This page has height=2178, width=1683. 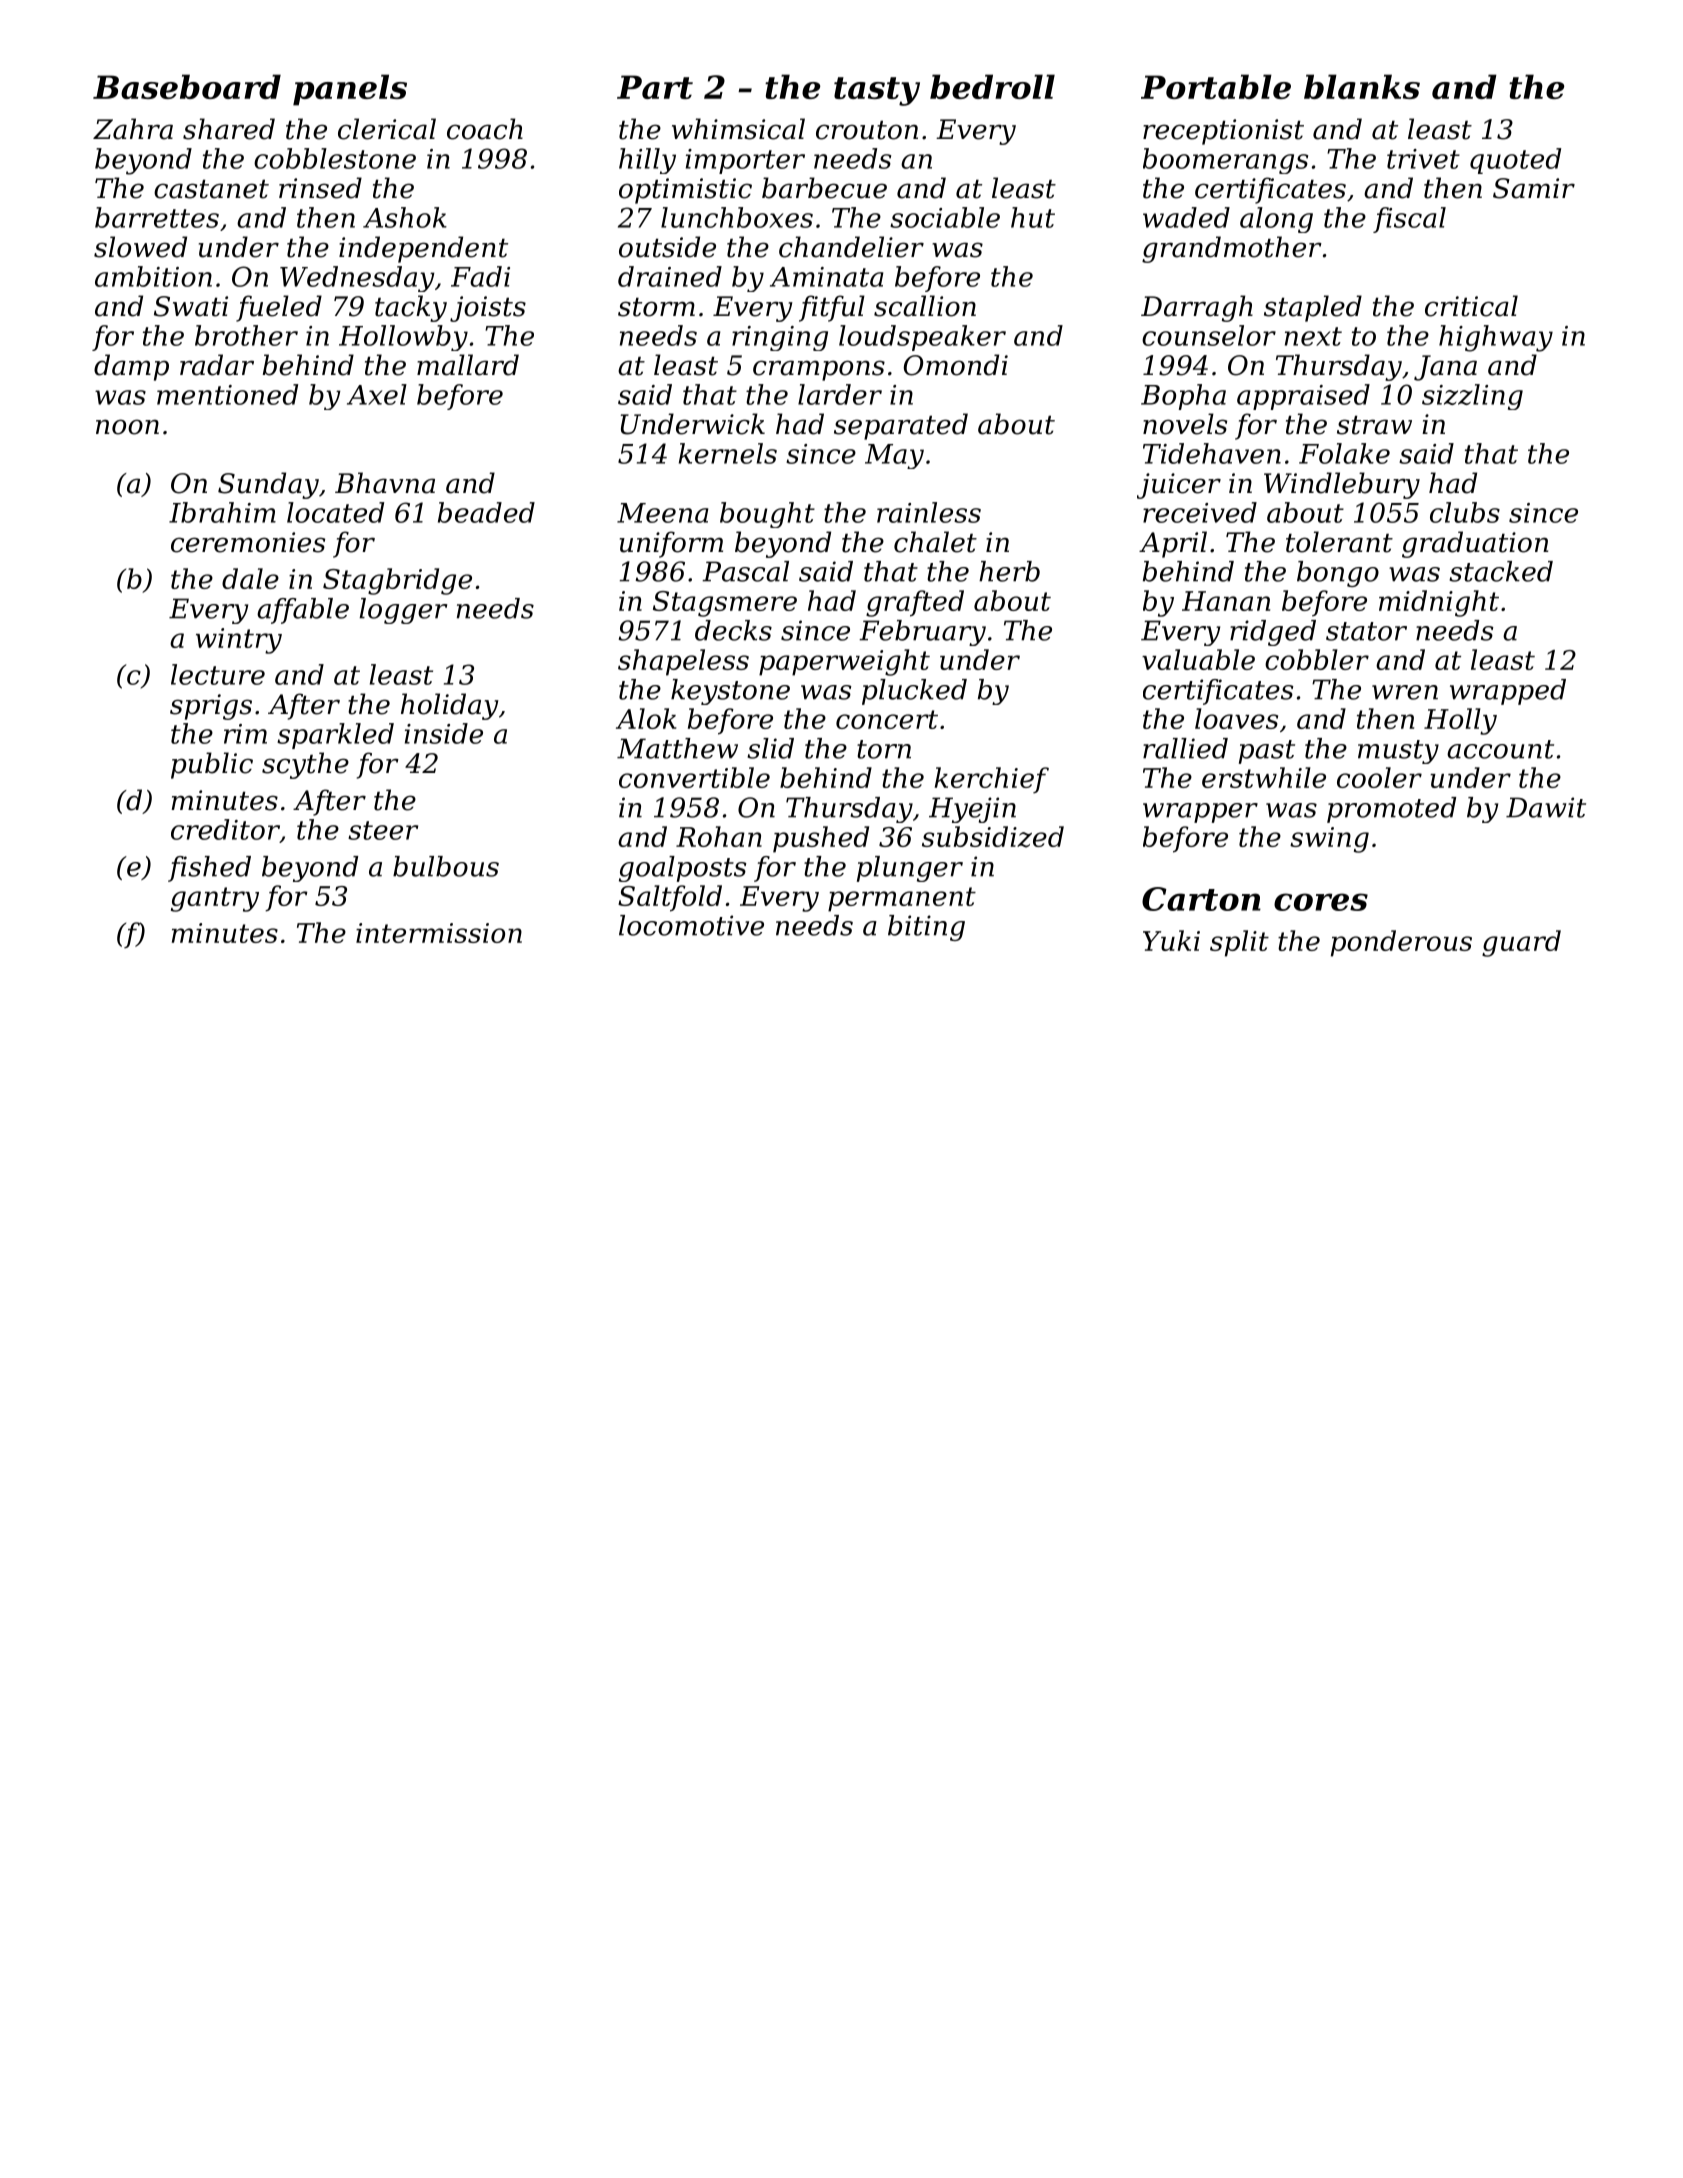 What do you see at coordinates (209, 869) in the page?
I see `fished` at bounding box center [209, 869].
